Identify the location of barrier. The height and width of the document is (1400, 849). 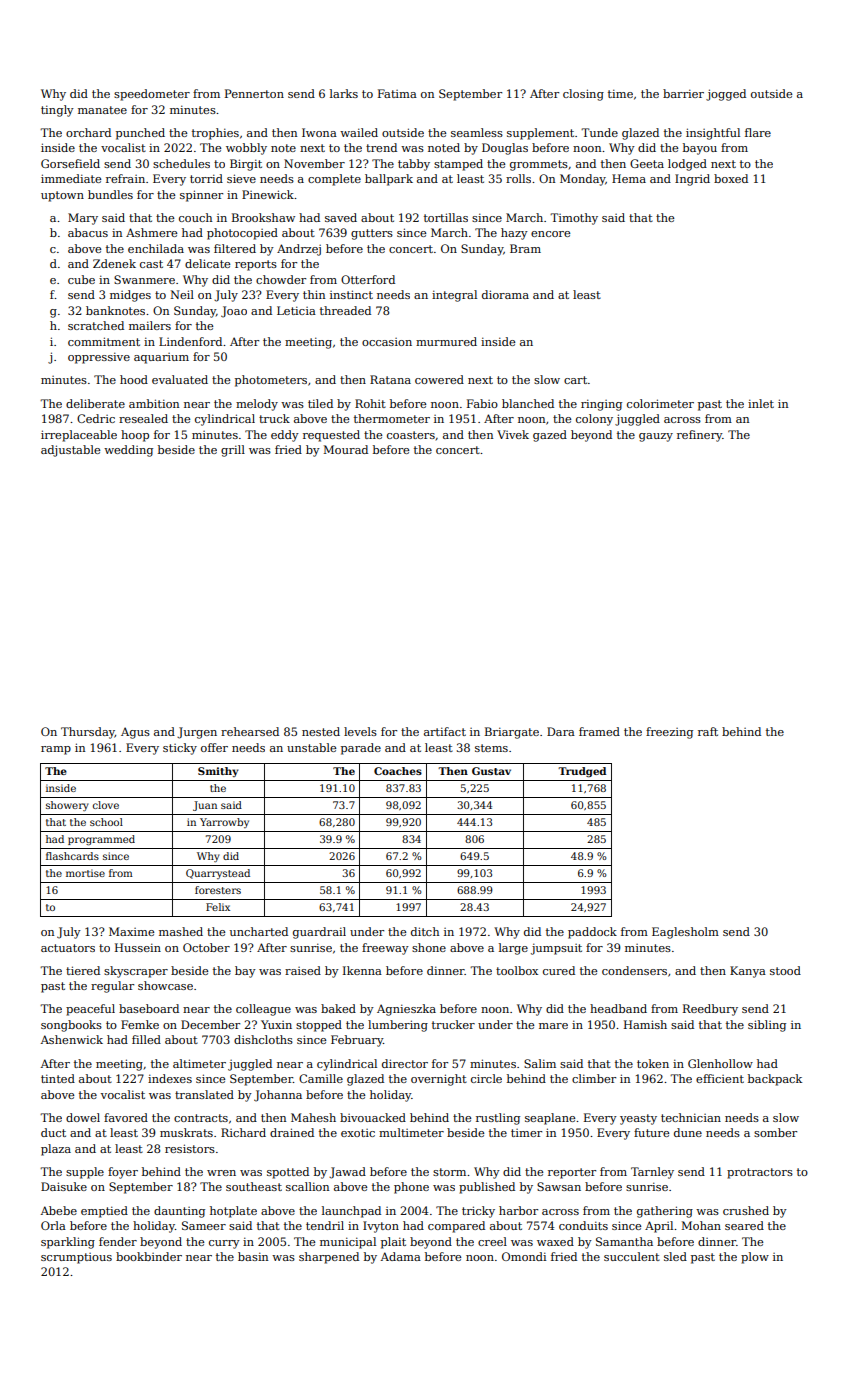
(683, 93).
